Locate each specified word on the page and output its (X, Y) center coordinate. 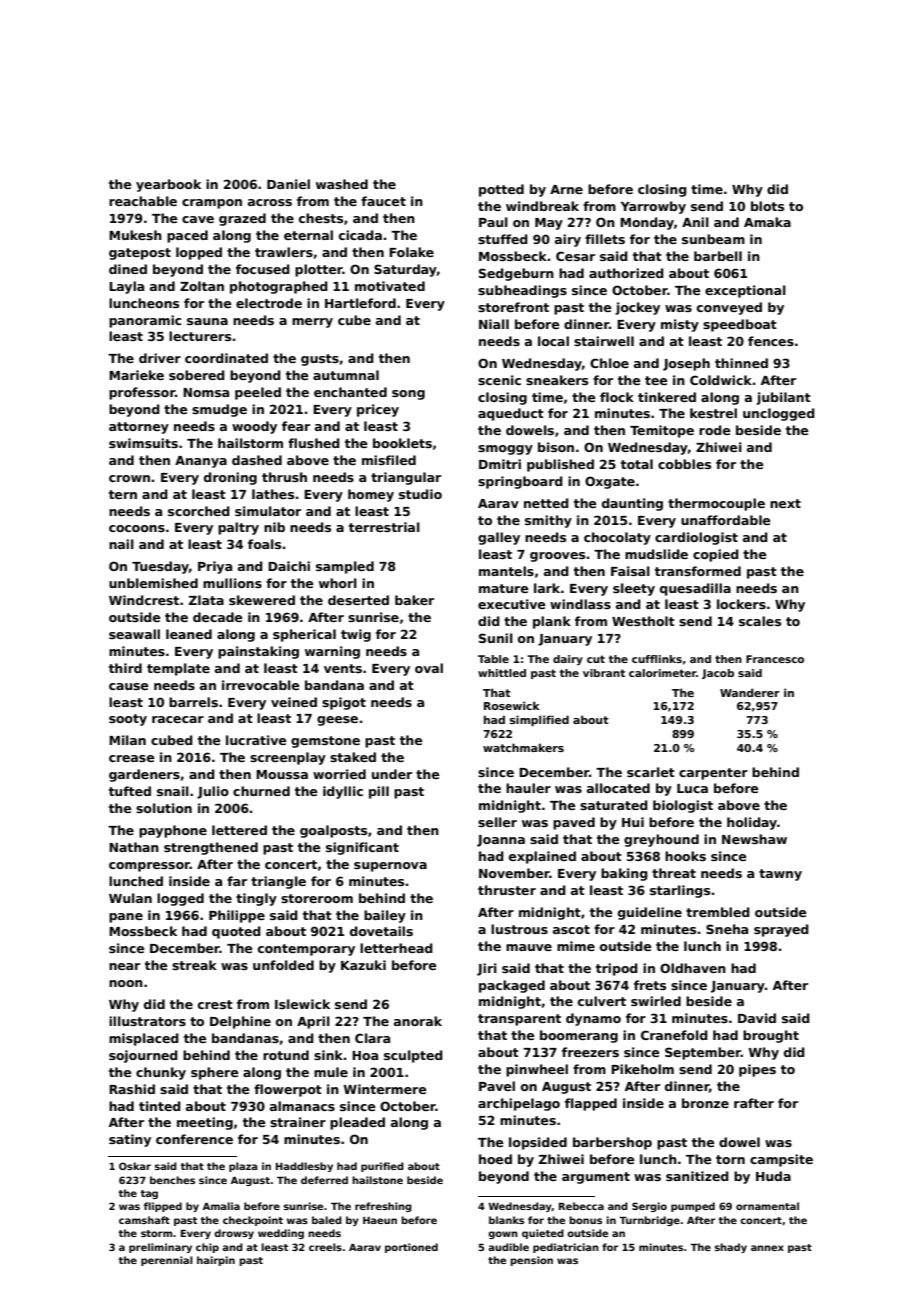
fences (771, 341)
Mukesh (135, 235)
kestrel (713, 413)
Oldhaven (693, 968)
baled (327, 1220)
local (553, 341)
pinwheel (537, 1070)
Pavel (497, 1086)
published (560, 465)
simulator (268, 511)
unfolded (283, 965)
